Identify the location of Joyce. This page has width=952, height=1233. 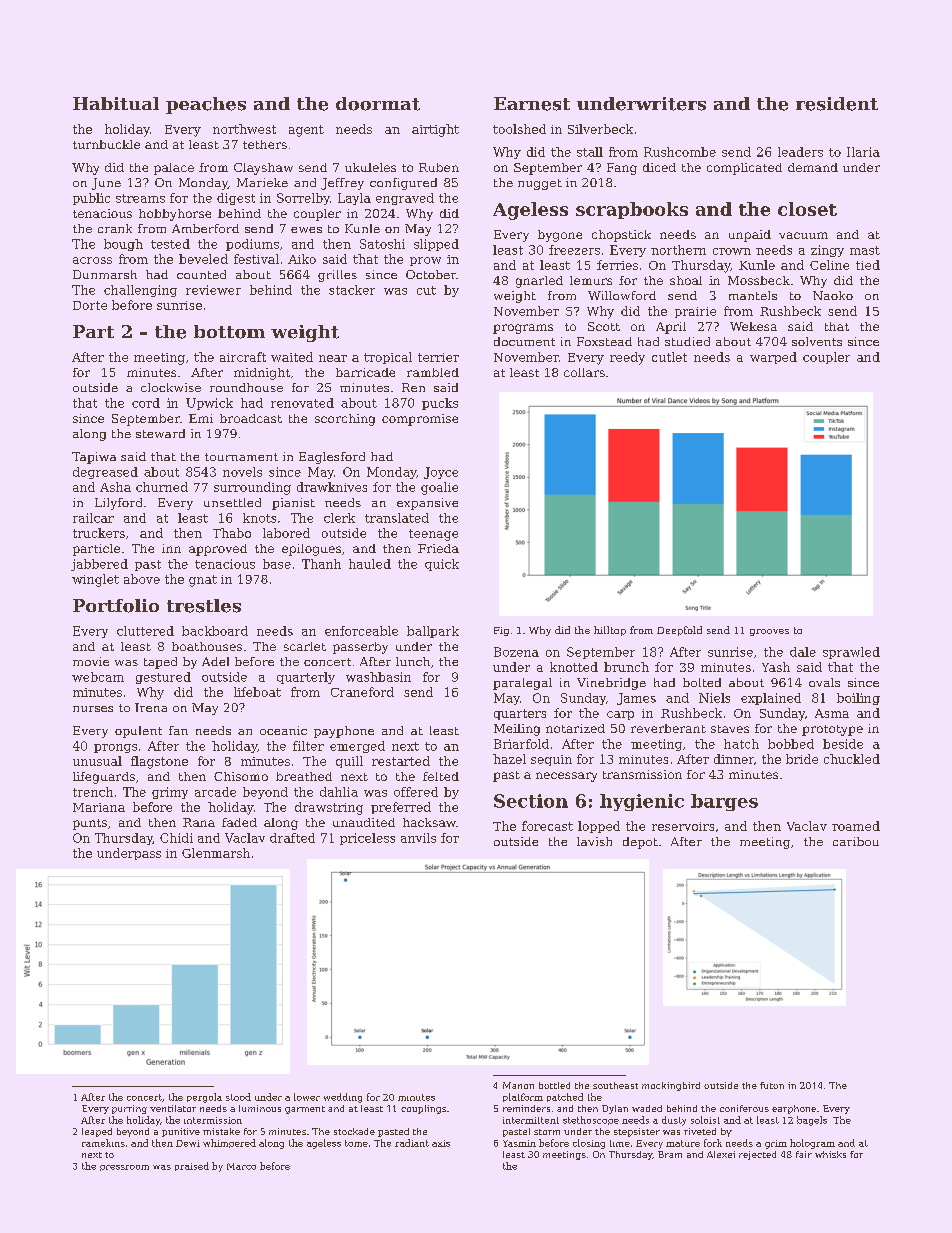
(441, 473).
